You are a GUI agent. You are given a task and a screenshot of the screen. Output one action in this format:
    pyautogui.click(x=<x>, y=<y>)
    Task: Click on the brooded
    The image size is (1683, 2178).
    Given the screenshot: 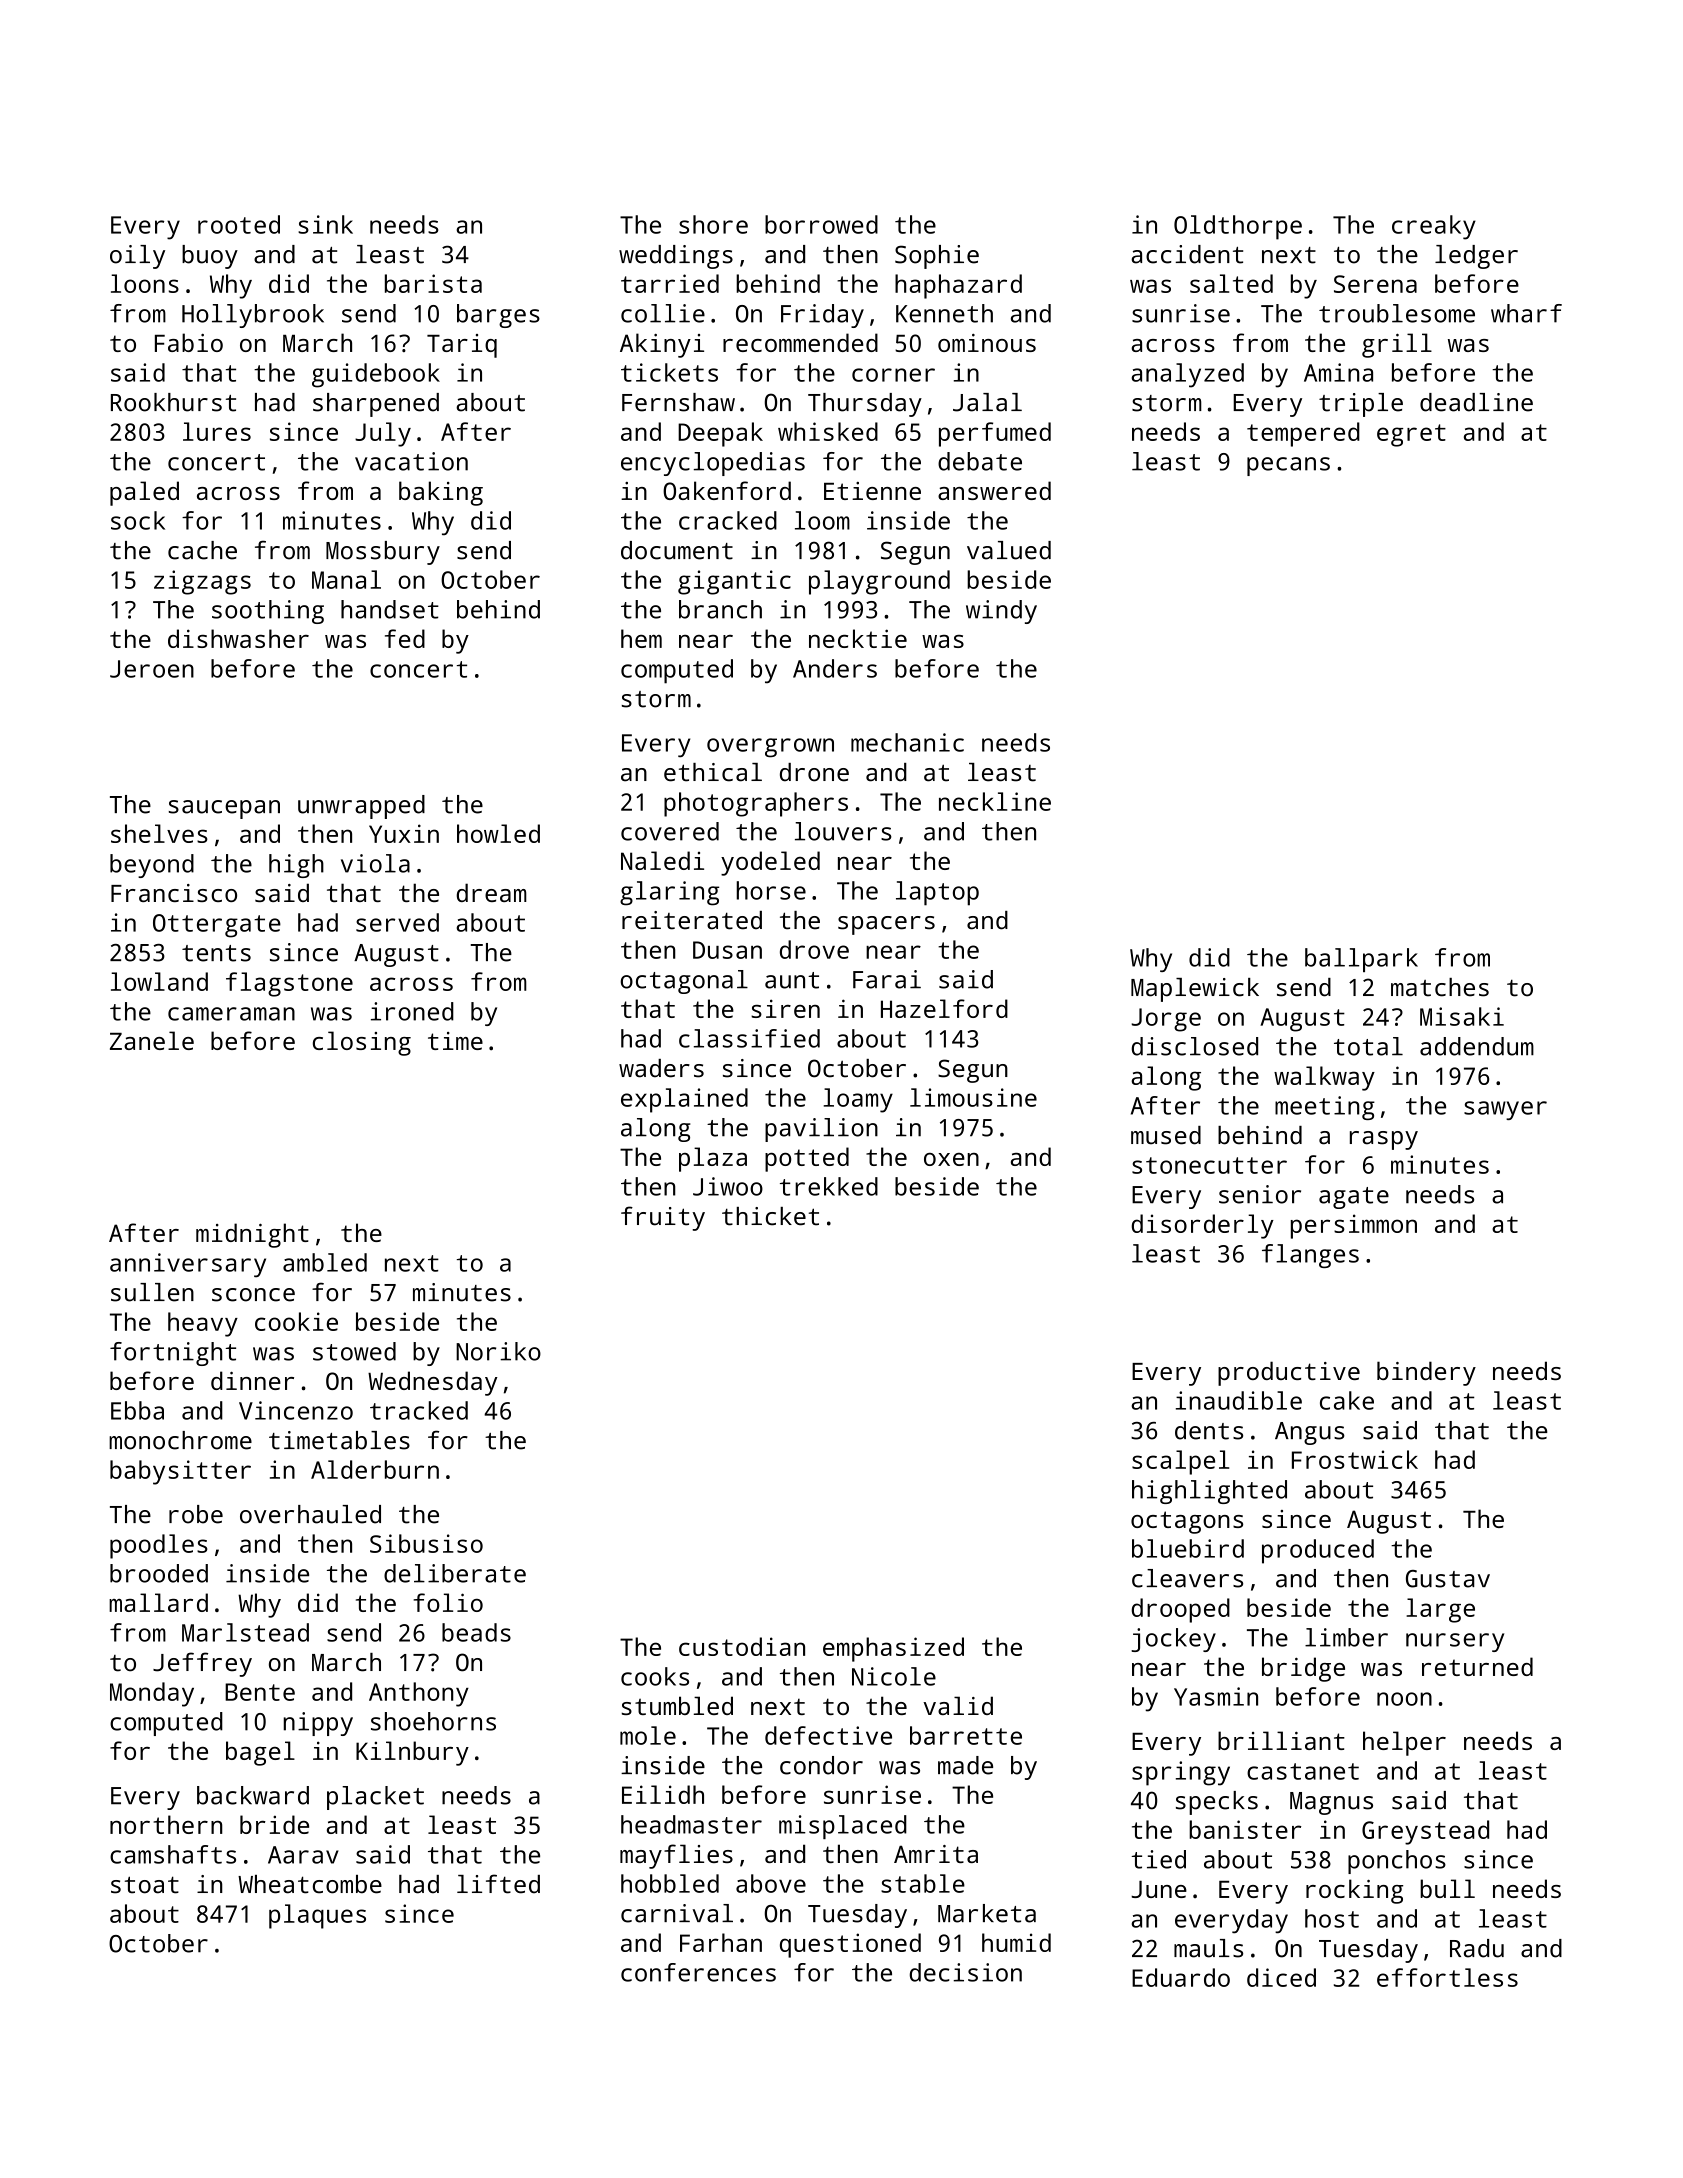 What is the action you would take?
    pyautogui.click(x=159, y=1573)
